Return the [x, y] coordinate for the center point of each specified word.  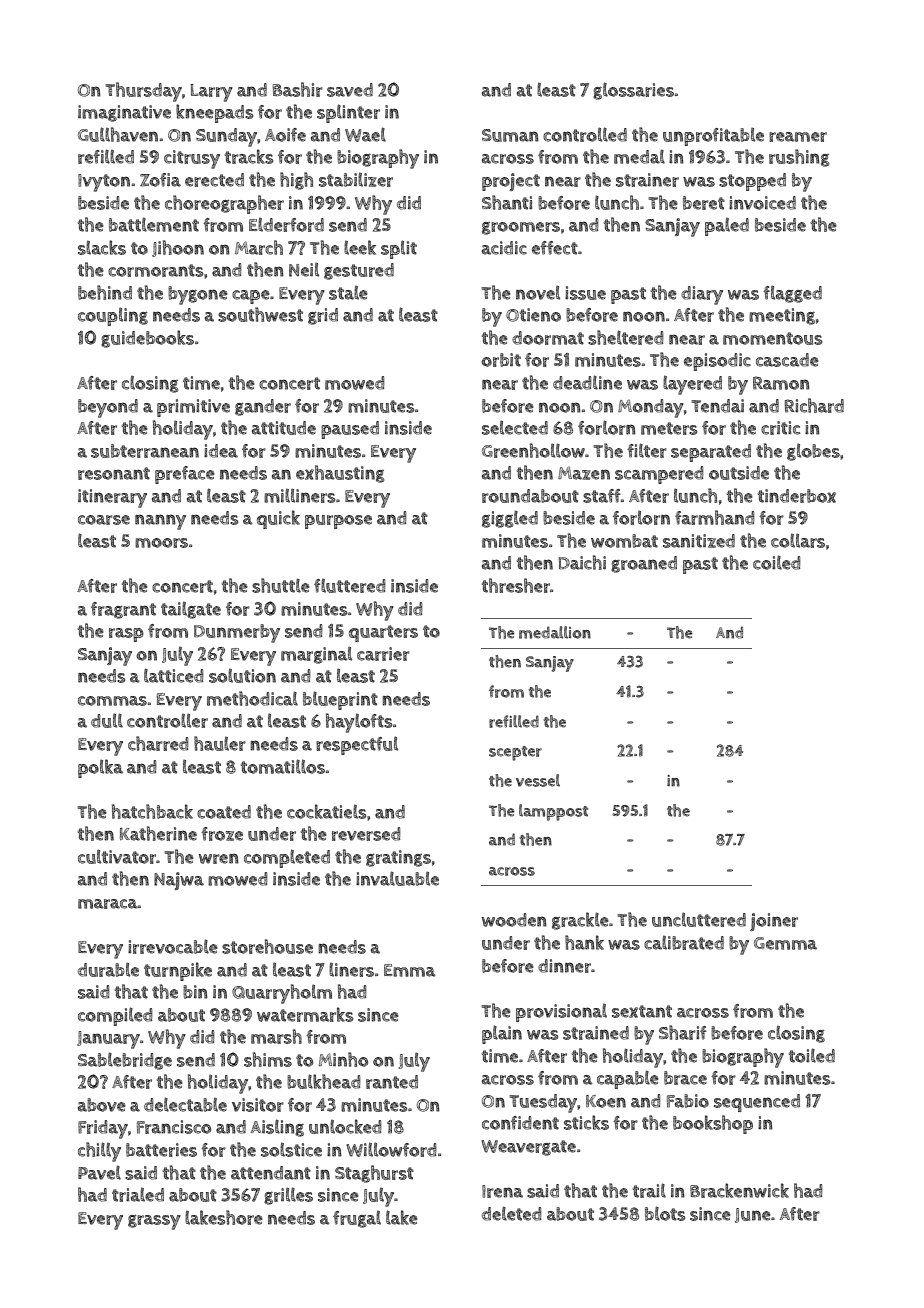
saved [350, 90]
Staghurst [374, 1174]
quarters [383, 633]
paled [727, 226]
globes [813, 452]
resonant [114, 473]
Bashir [297, 89]
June [753, 1215]
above [102, 1105]
